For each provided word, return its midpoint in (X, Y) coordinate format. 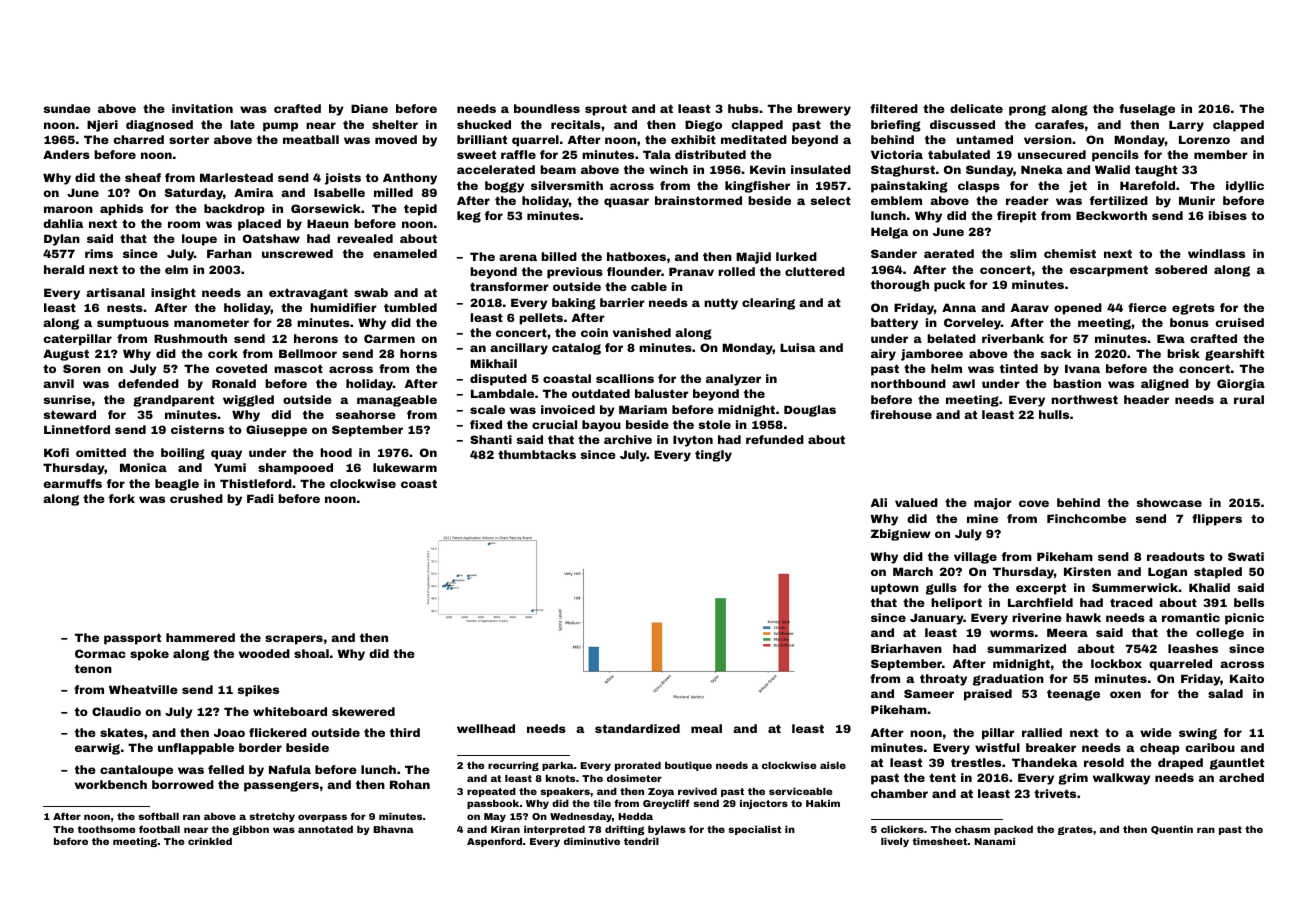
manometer (211, 322)
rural (1249, 399)
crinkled (210, 841)
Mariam (643, 409)
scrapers (294, 640)
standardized (637, 728)
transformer (509, 286)
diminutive (592, 841)
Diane (369, 108)
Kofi (56, 452)
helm (946, 368)
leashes (1193, 648)
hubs (743, 108)
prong (1027, 110)
